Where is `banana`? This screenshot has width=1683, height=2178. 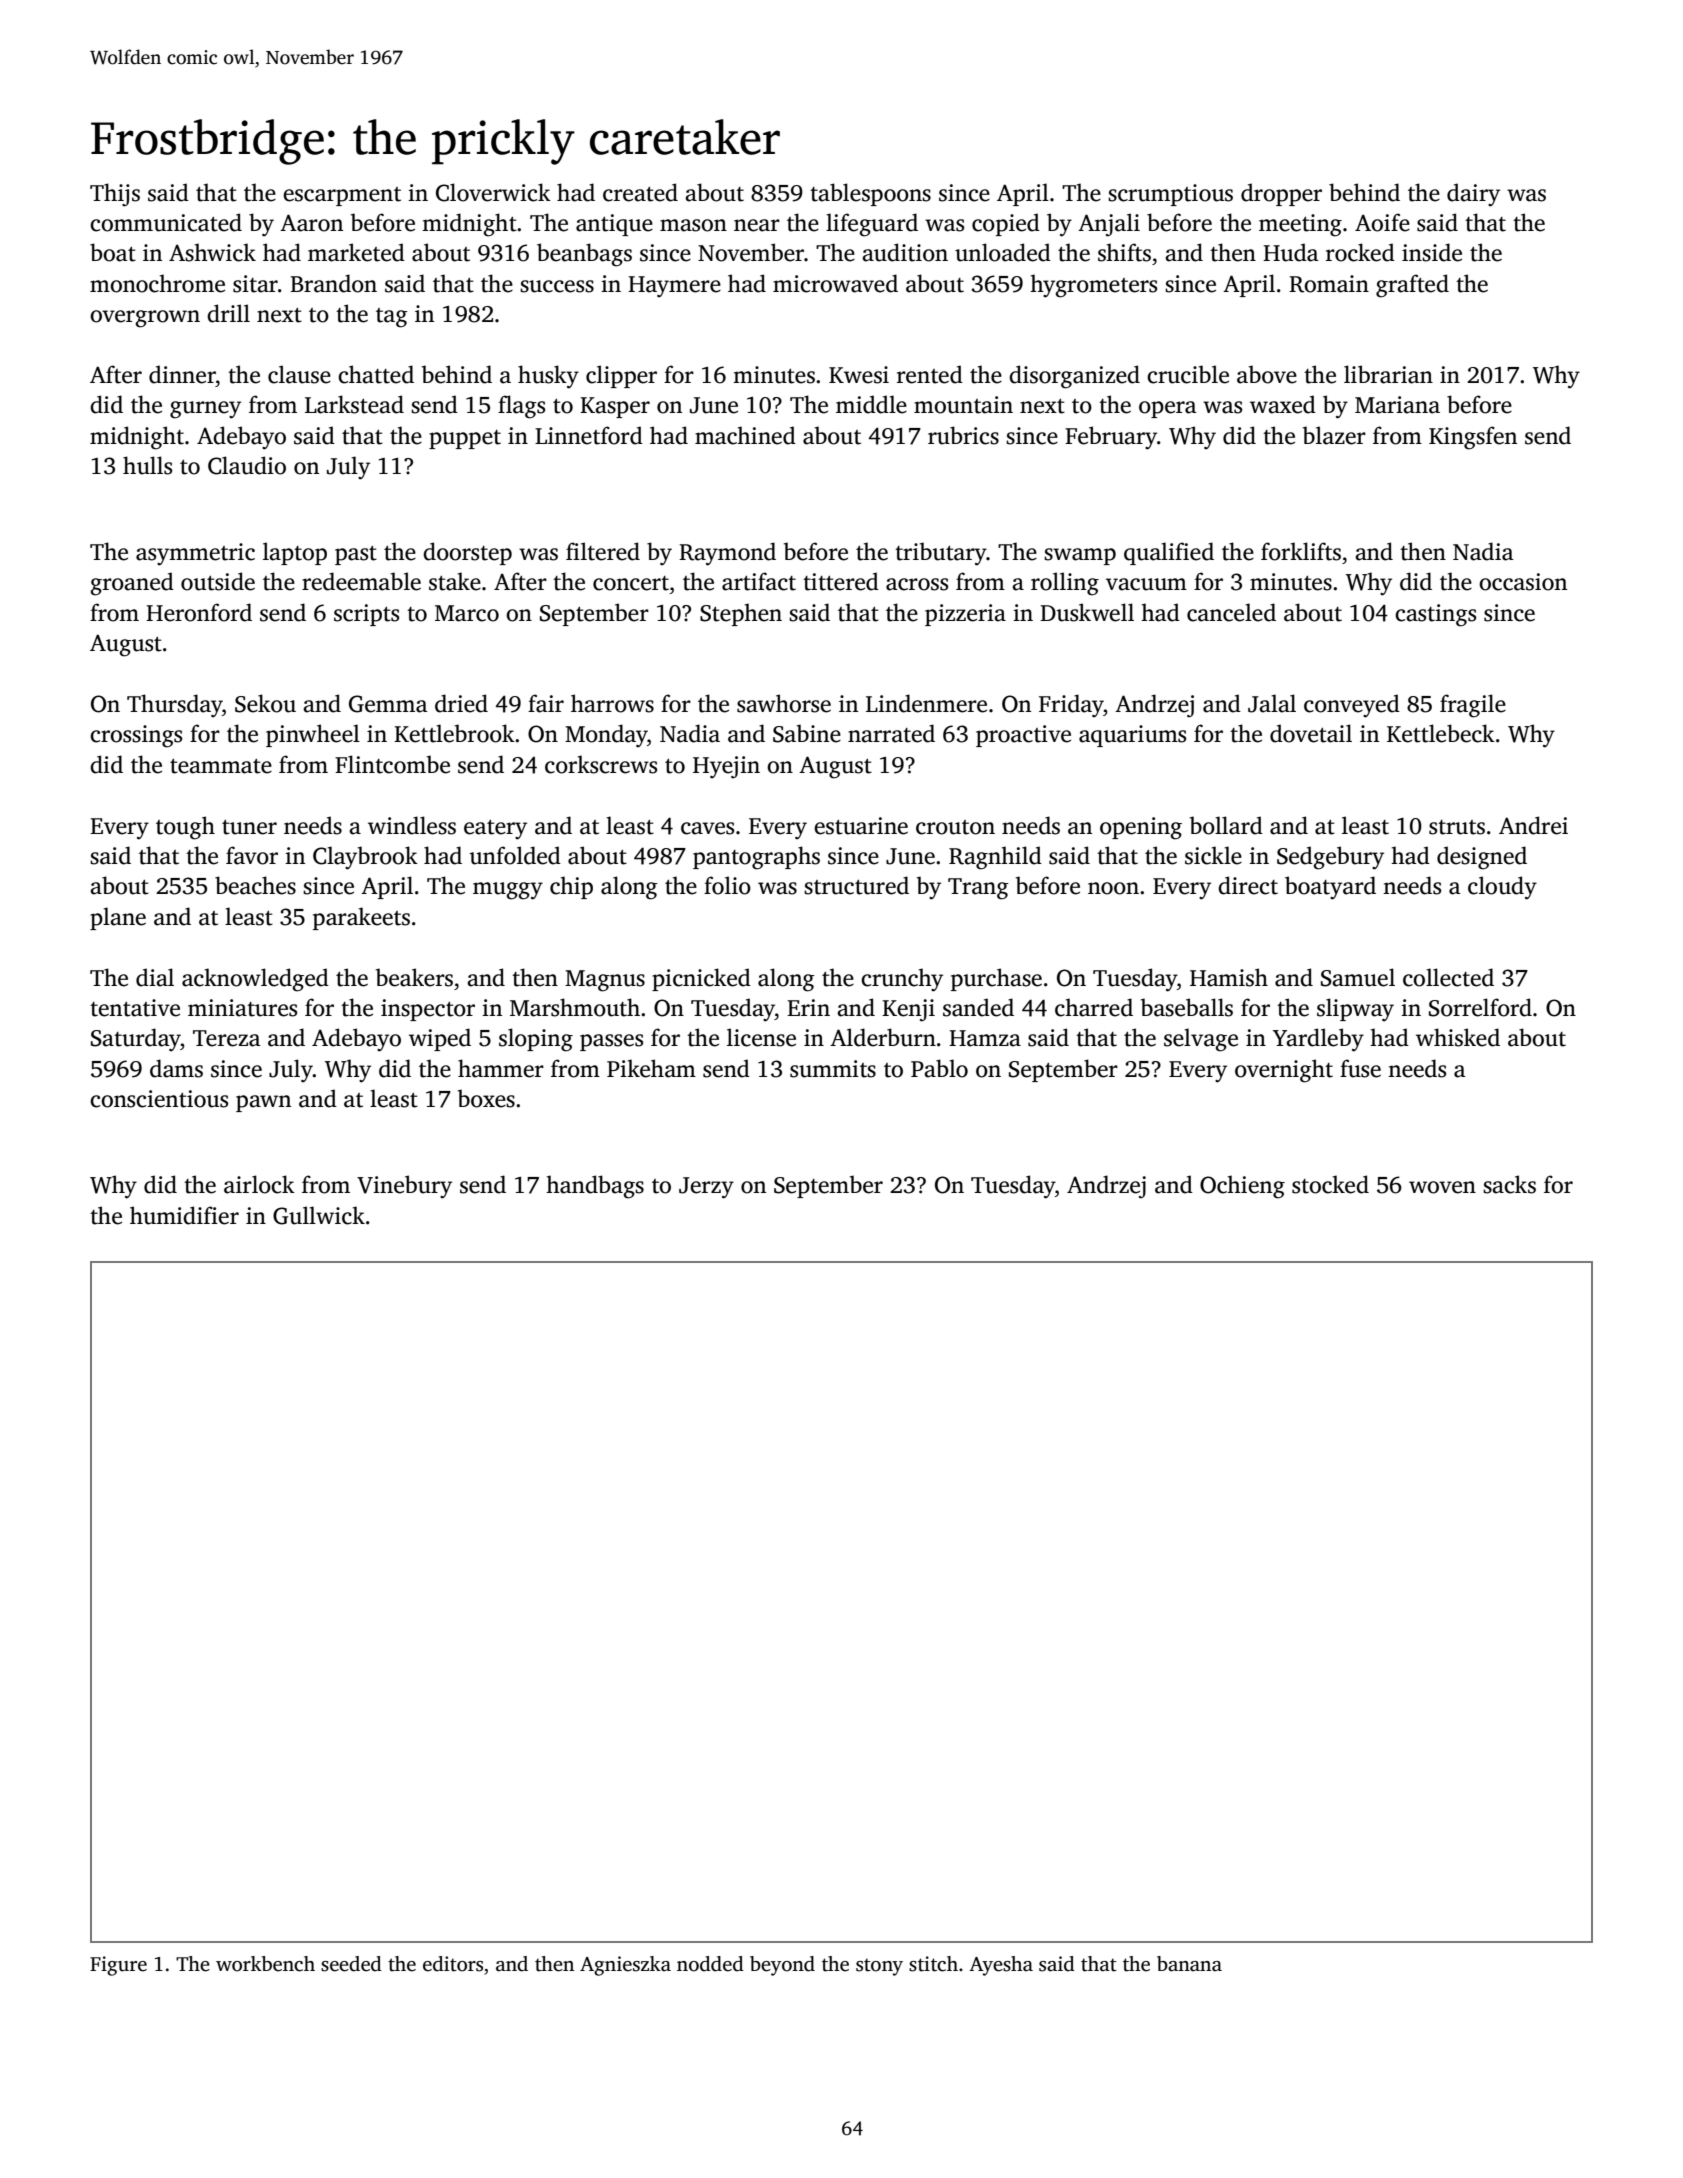 banana is located at coordinates (1189, 1964).
